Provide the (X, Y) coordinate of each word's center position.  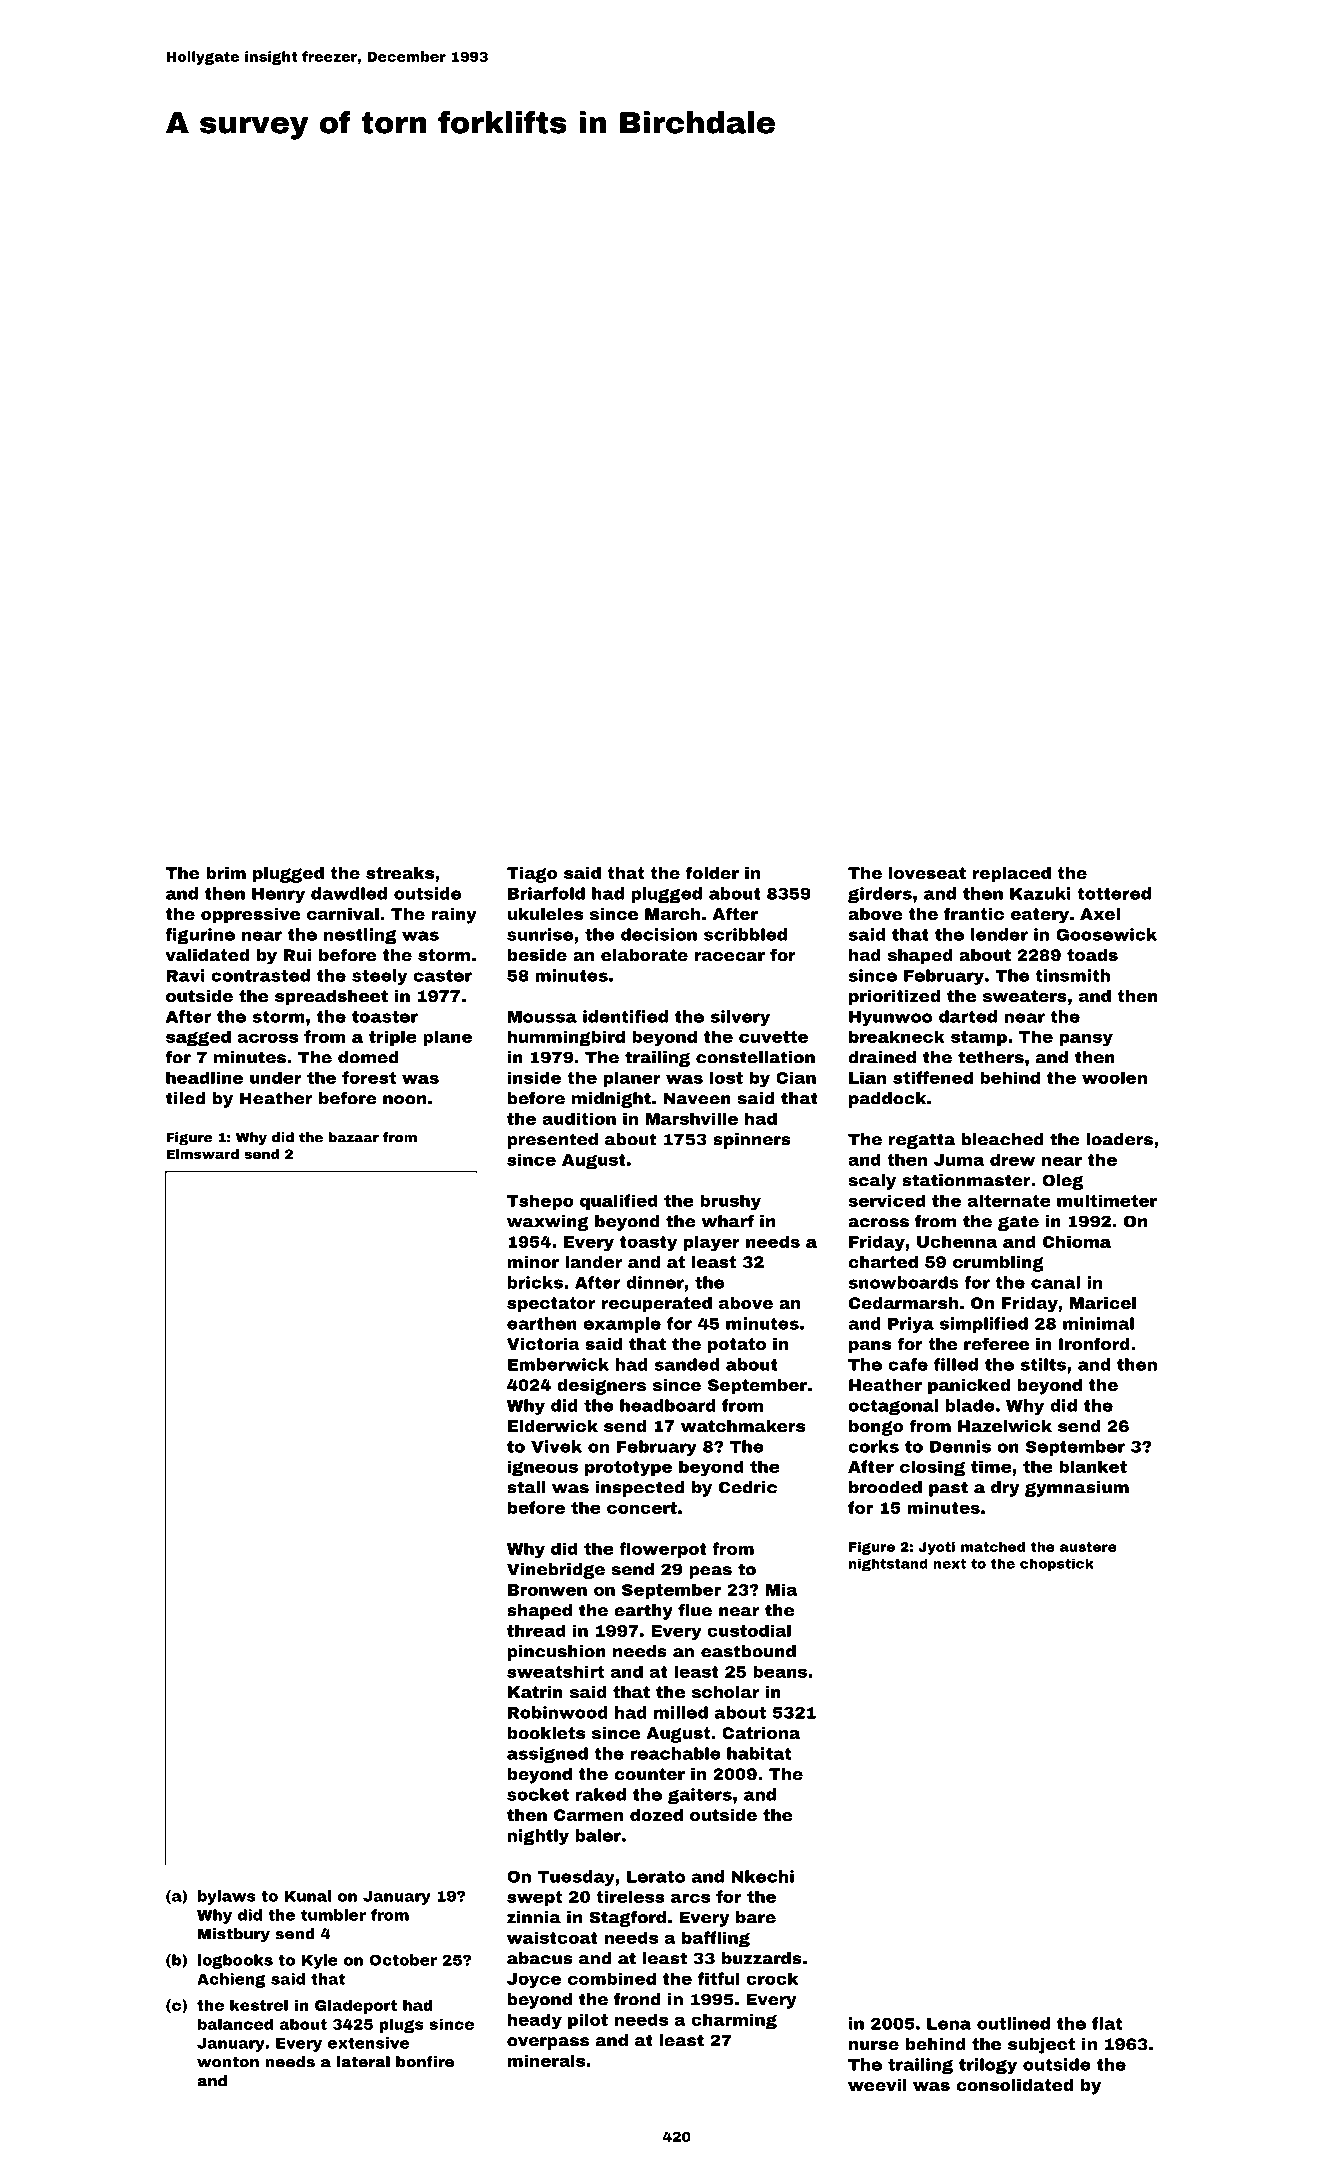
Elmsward (202, 1154)
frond (637, 1999)
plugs (401, 2025)
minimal (1098, 1323)
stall (526, 1487)
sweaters (1025, 996)
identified (625, 1016)
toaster (385, 1017)
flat (1107, 2023)
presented (553, 1141)
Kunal (308, 1896)
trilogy (988, 2066)
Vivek (556, 1446)
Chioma (1077, 1241)
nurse (874, 2045)
